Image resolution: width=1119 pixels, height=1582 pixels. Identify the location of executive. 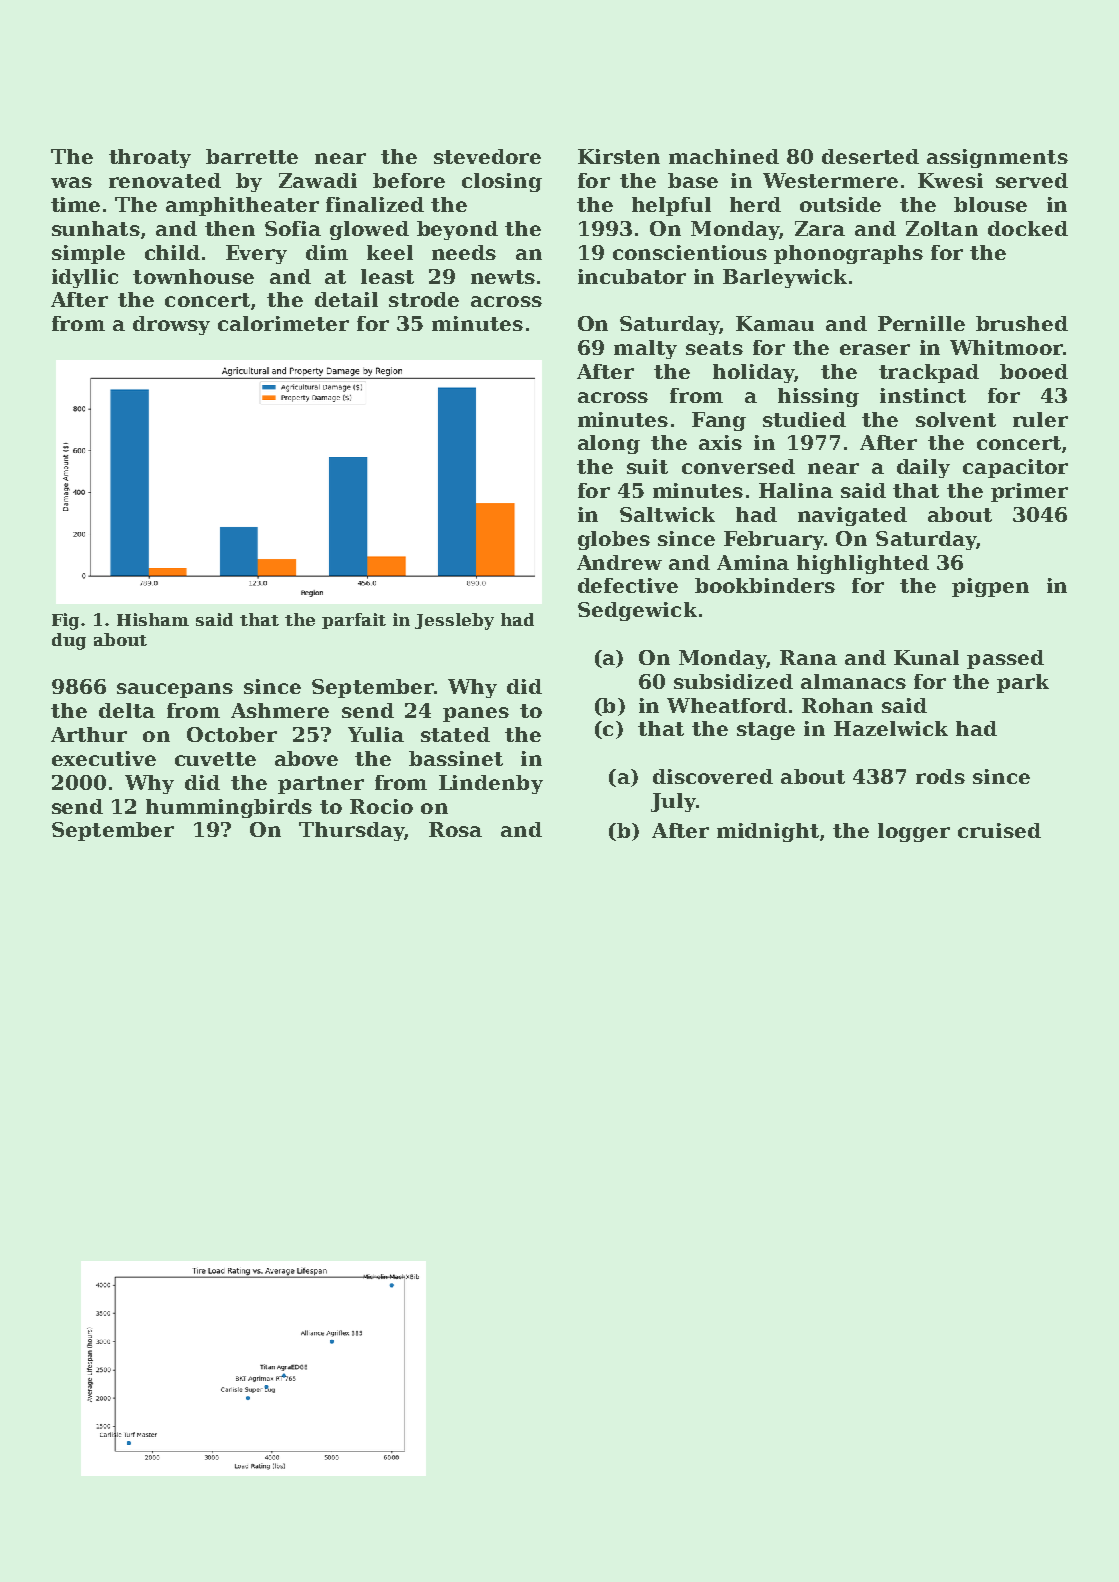
(104, 758).
